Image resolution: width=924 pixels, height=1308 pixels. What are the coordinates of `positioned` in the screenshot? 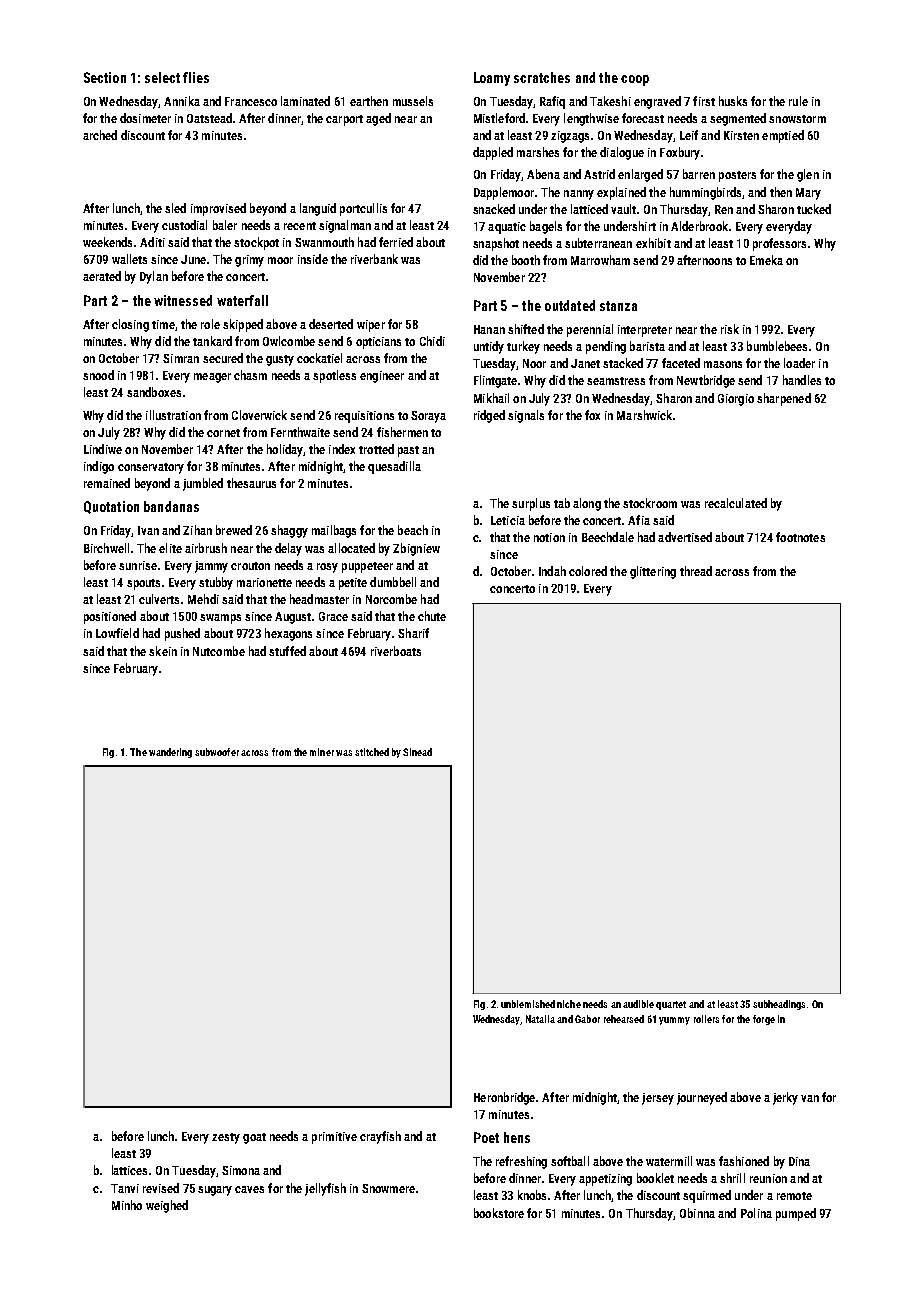 It's located at (110, 617).
